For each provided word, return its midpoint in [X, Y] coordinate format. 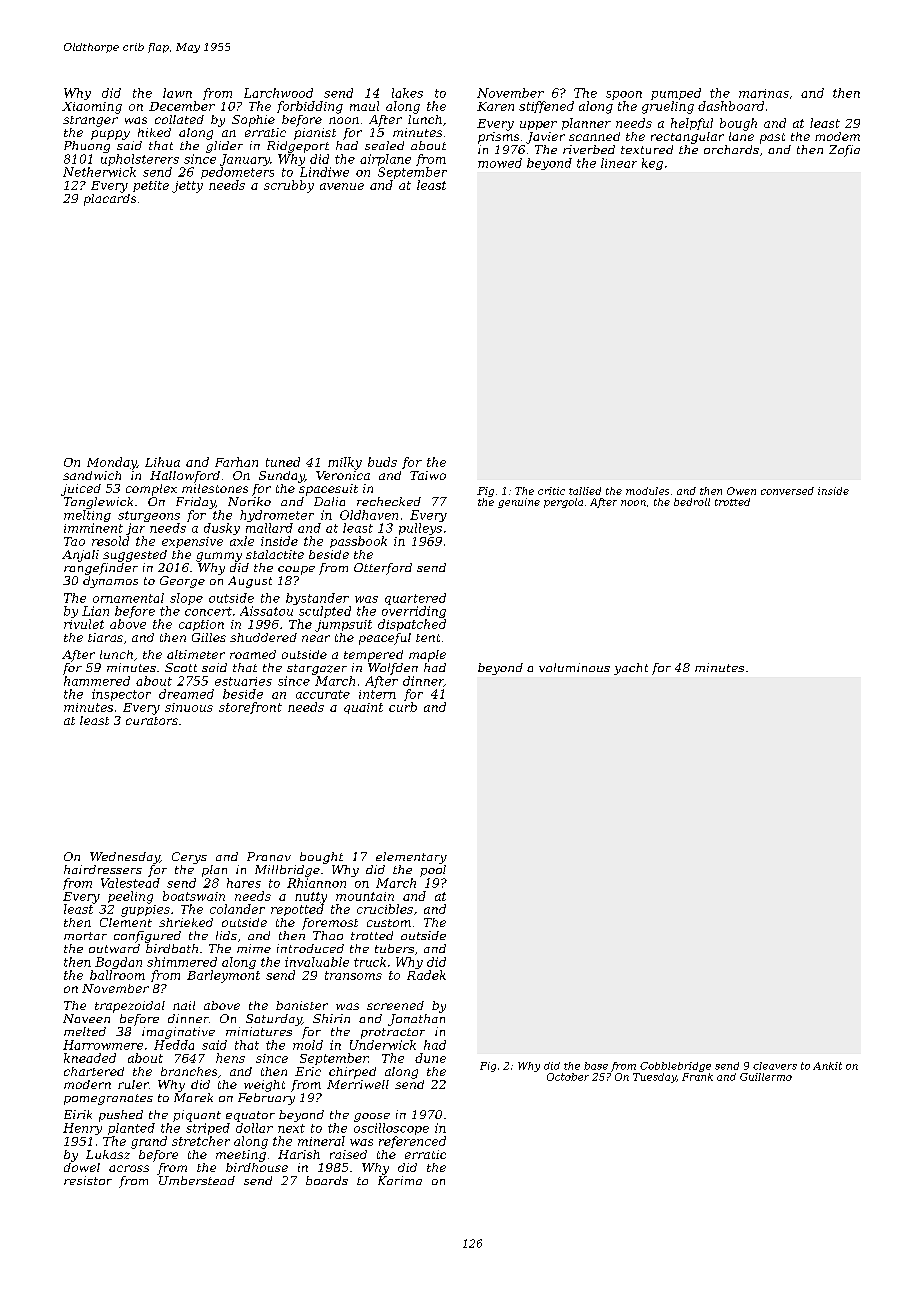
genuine [519, 503]
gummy [219, 557]
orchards [731, 149]
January [245, 160]
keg [652, 164]
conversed [787, 491]
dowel [82, 1167]
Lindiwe [324, 172]
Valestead [130, 883]
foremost [330, 924]
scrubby [289, 186]
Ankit [827, 1066]
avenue [342, 186]
